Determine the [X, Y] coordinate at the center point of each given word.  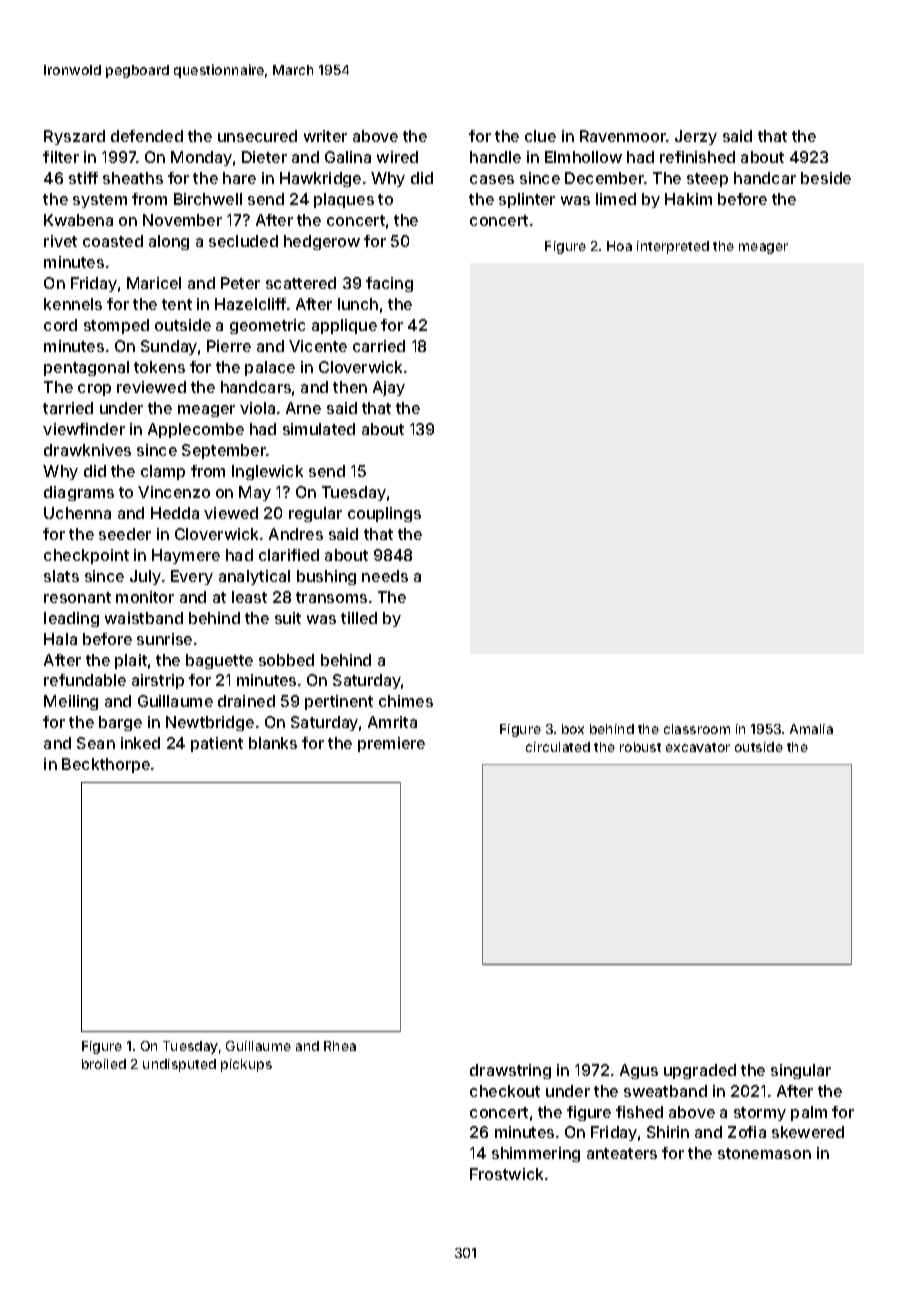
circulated [558, 747]
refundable [85, 680]
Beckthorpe [106, 765]
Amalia [811, 729]
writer [325, 136]
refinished [697, 157]
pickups [246, 1065]
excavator [698, 747]
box [573, 729]
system [100, 201]
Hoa [619, 246]
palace [270, 368]
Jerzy [696, 137]
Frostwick [506, 1174]
